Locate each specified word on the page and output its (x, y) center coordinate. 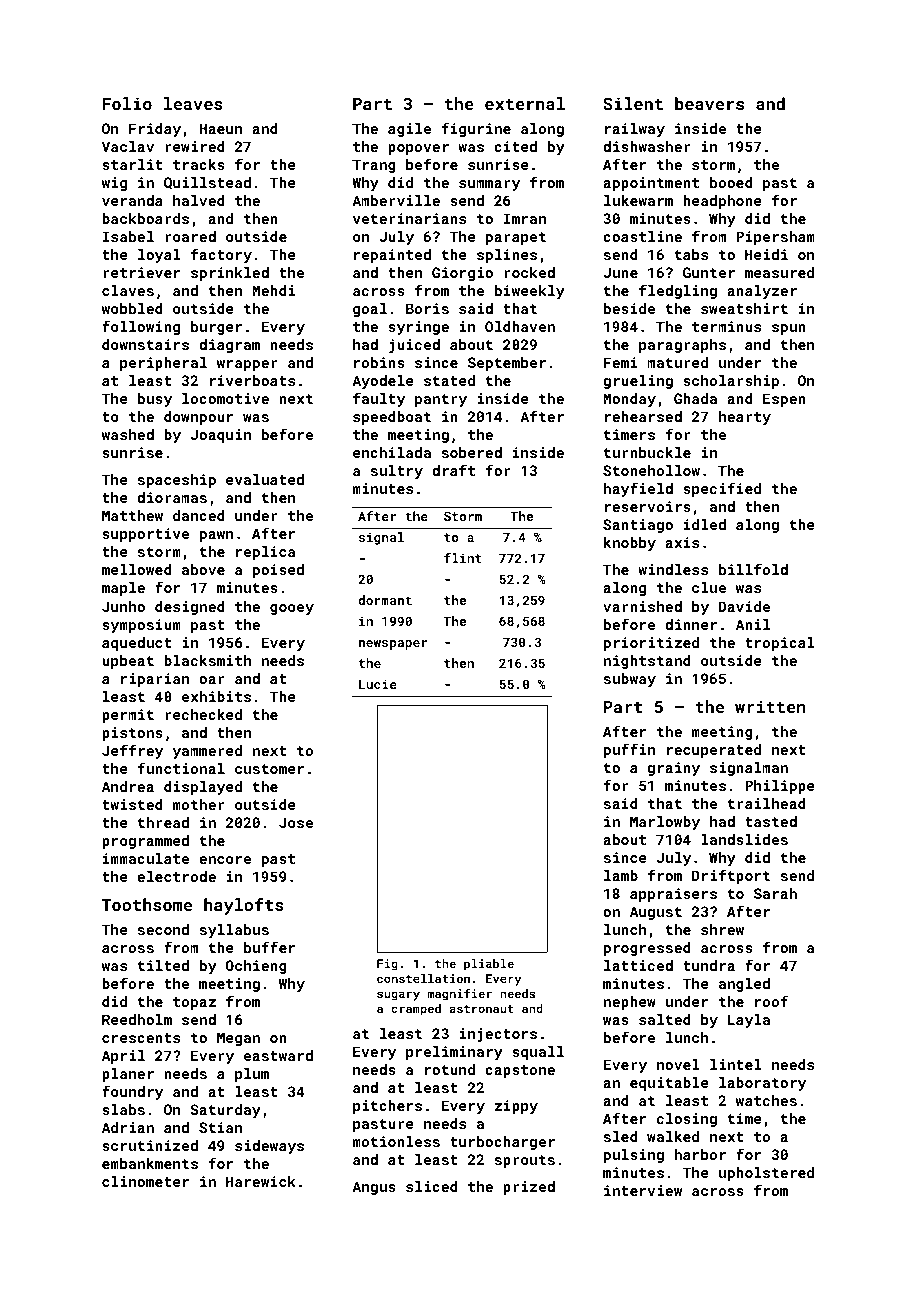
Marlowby (665, 823)
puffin (629, 750)
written (770, 706)
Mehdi (273, 290)
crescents (141, 1038)
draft (453, 470)
